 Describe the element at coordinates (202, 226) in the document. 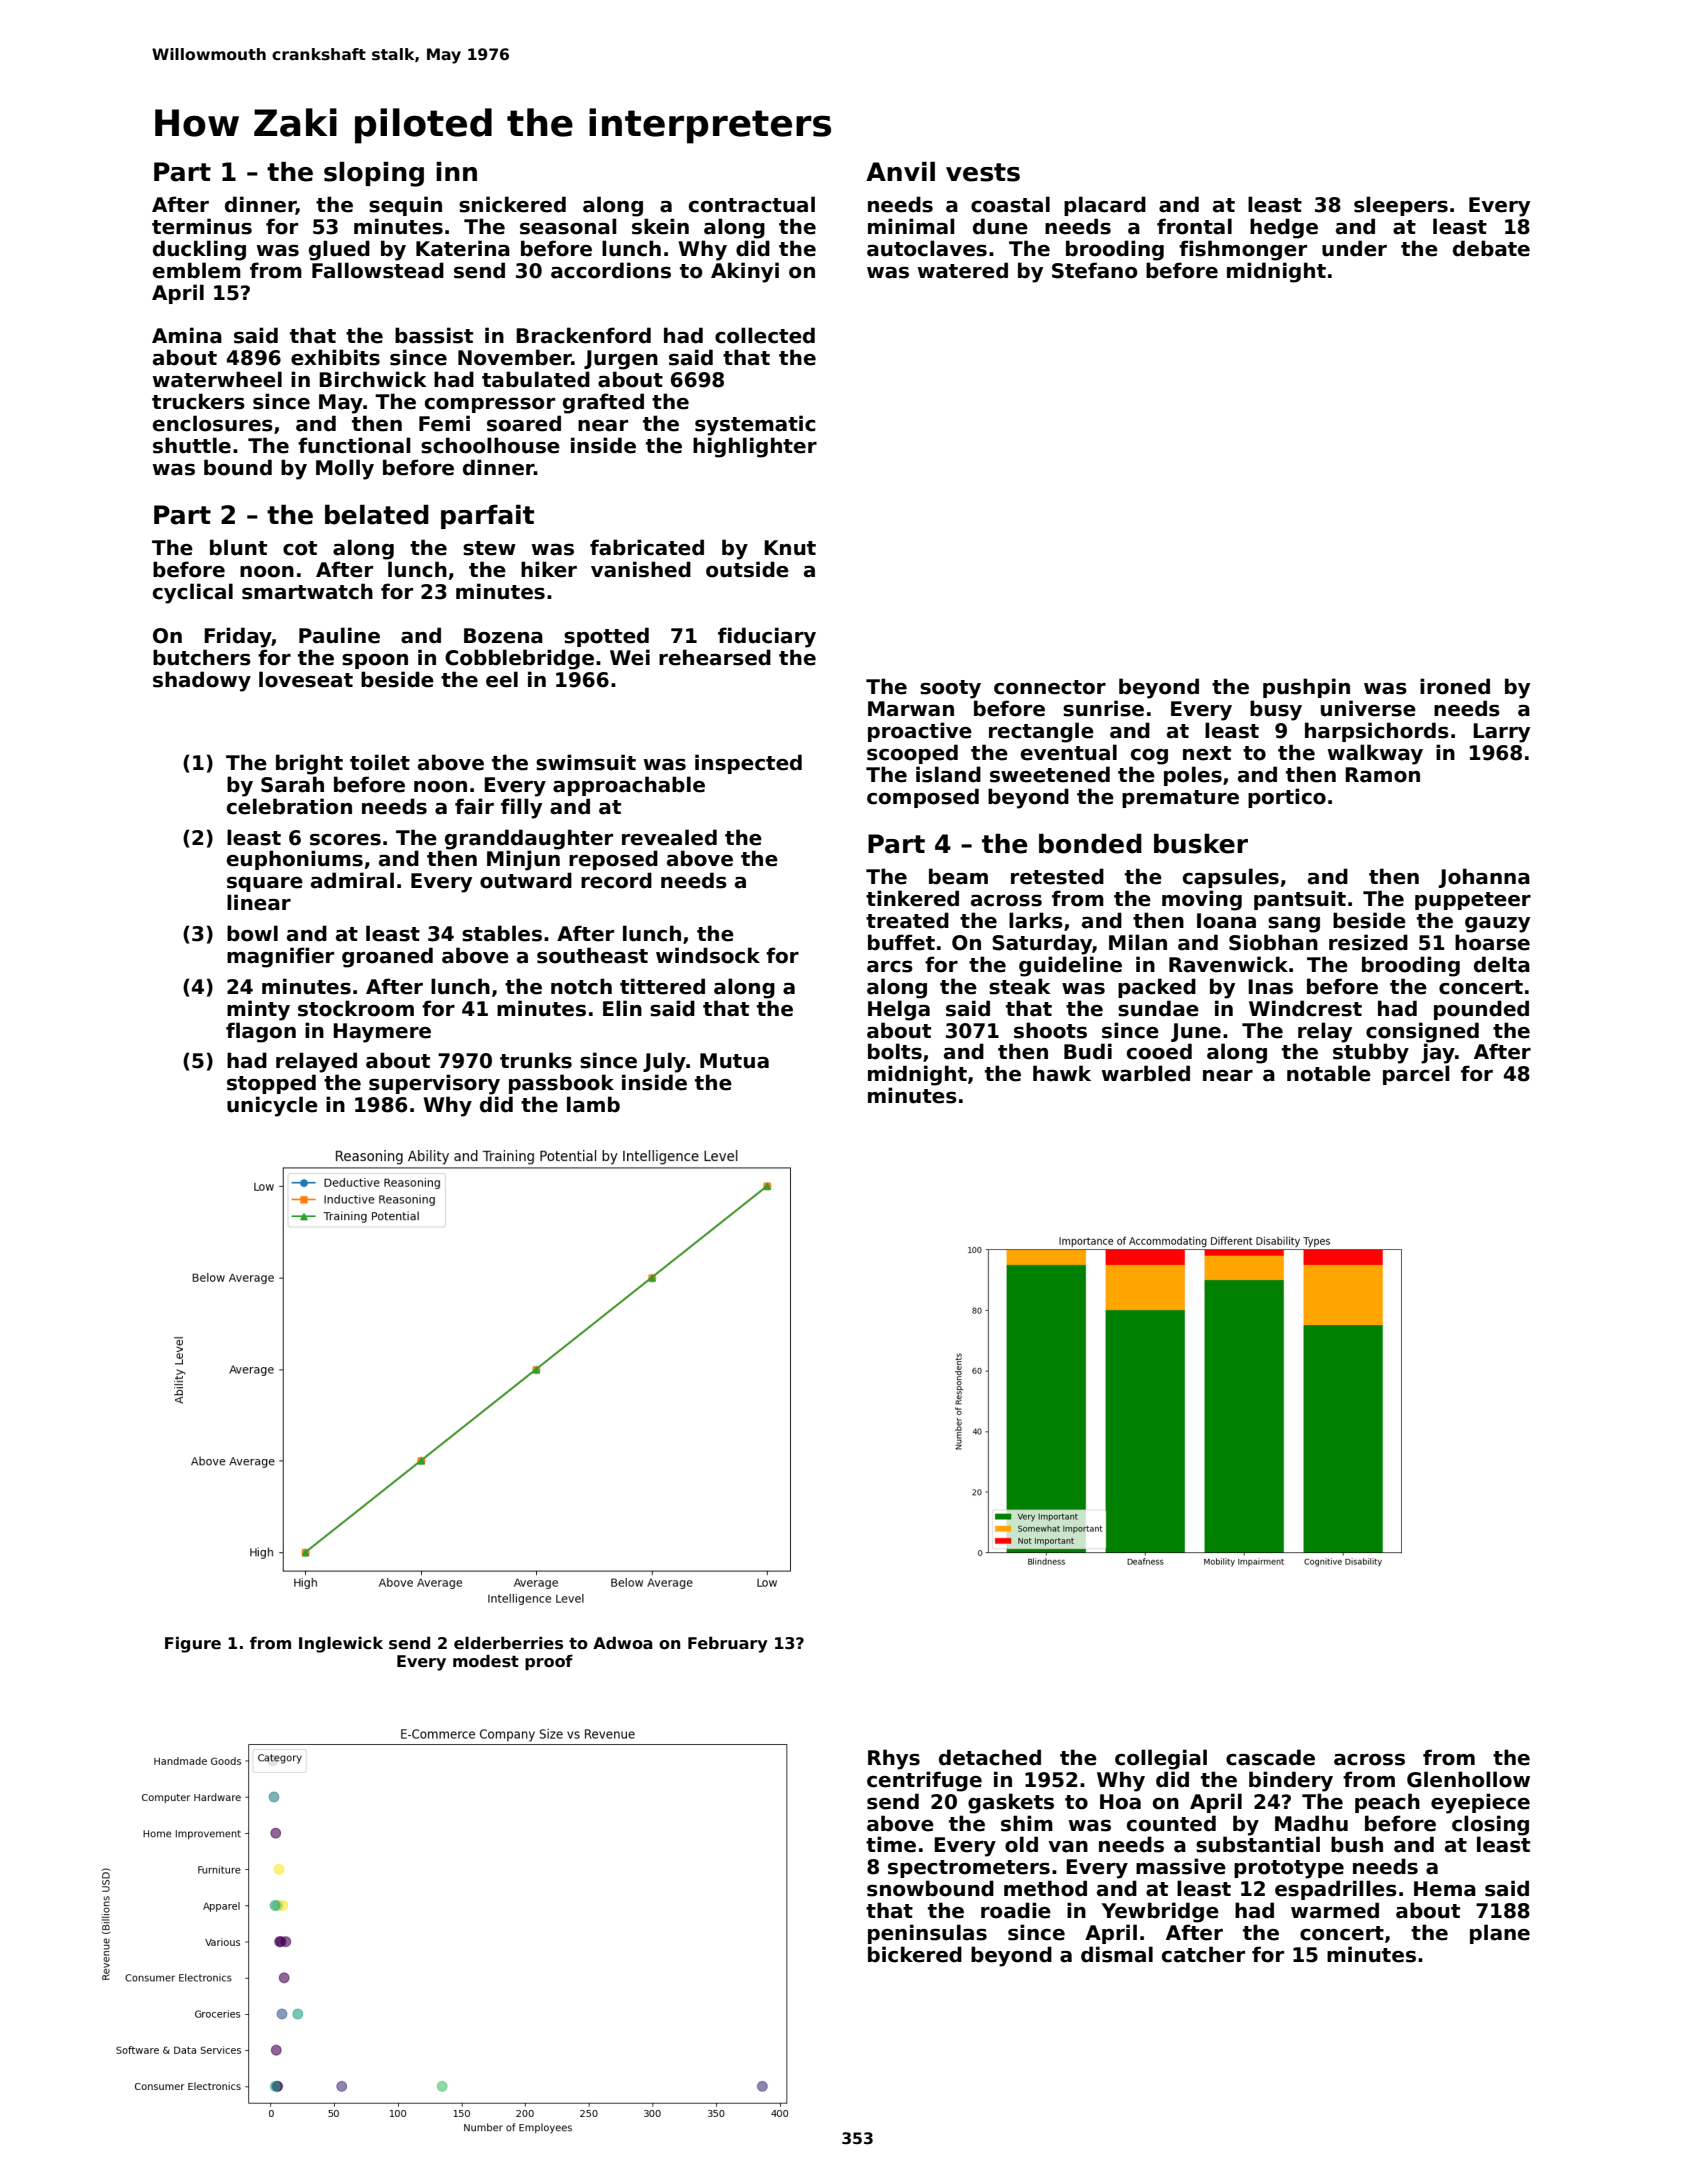

I see `terminus` at that location.
